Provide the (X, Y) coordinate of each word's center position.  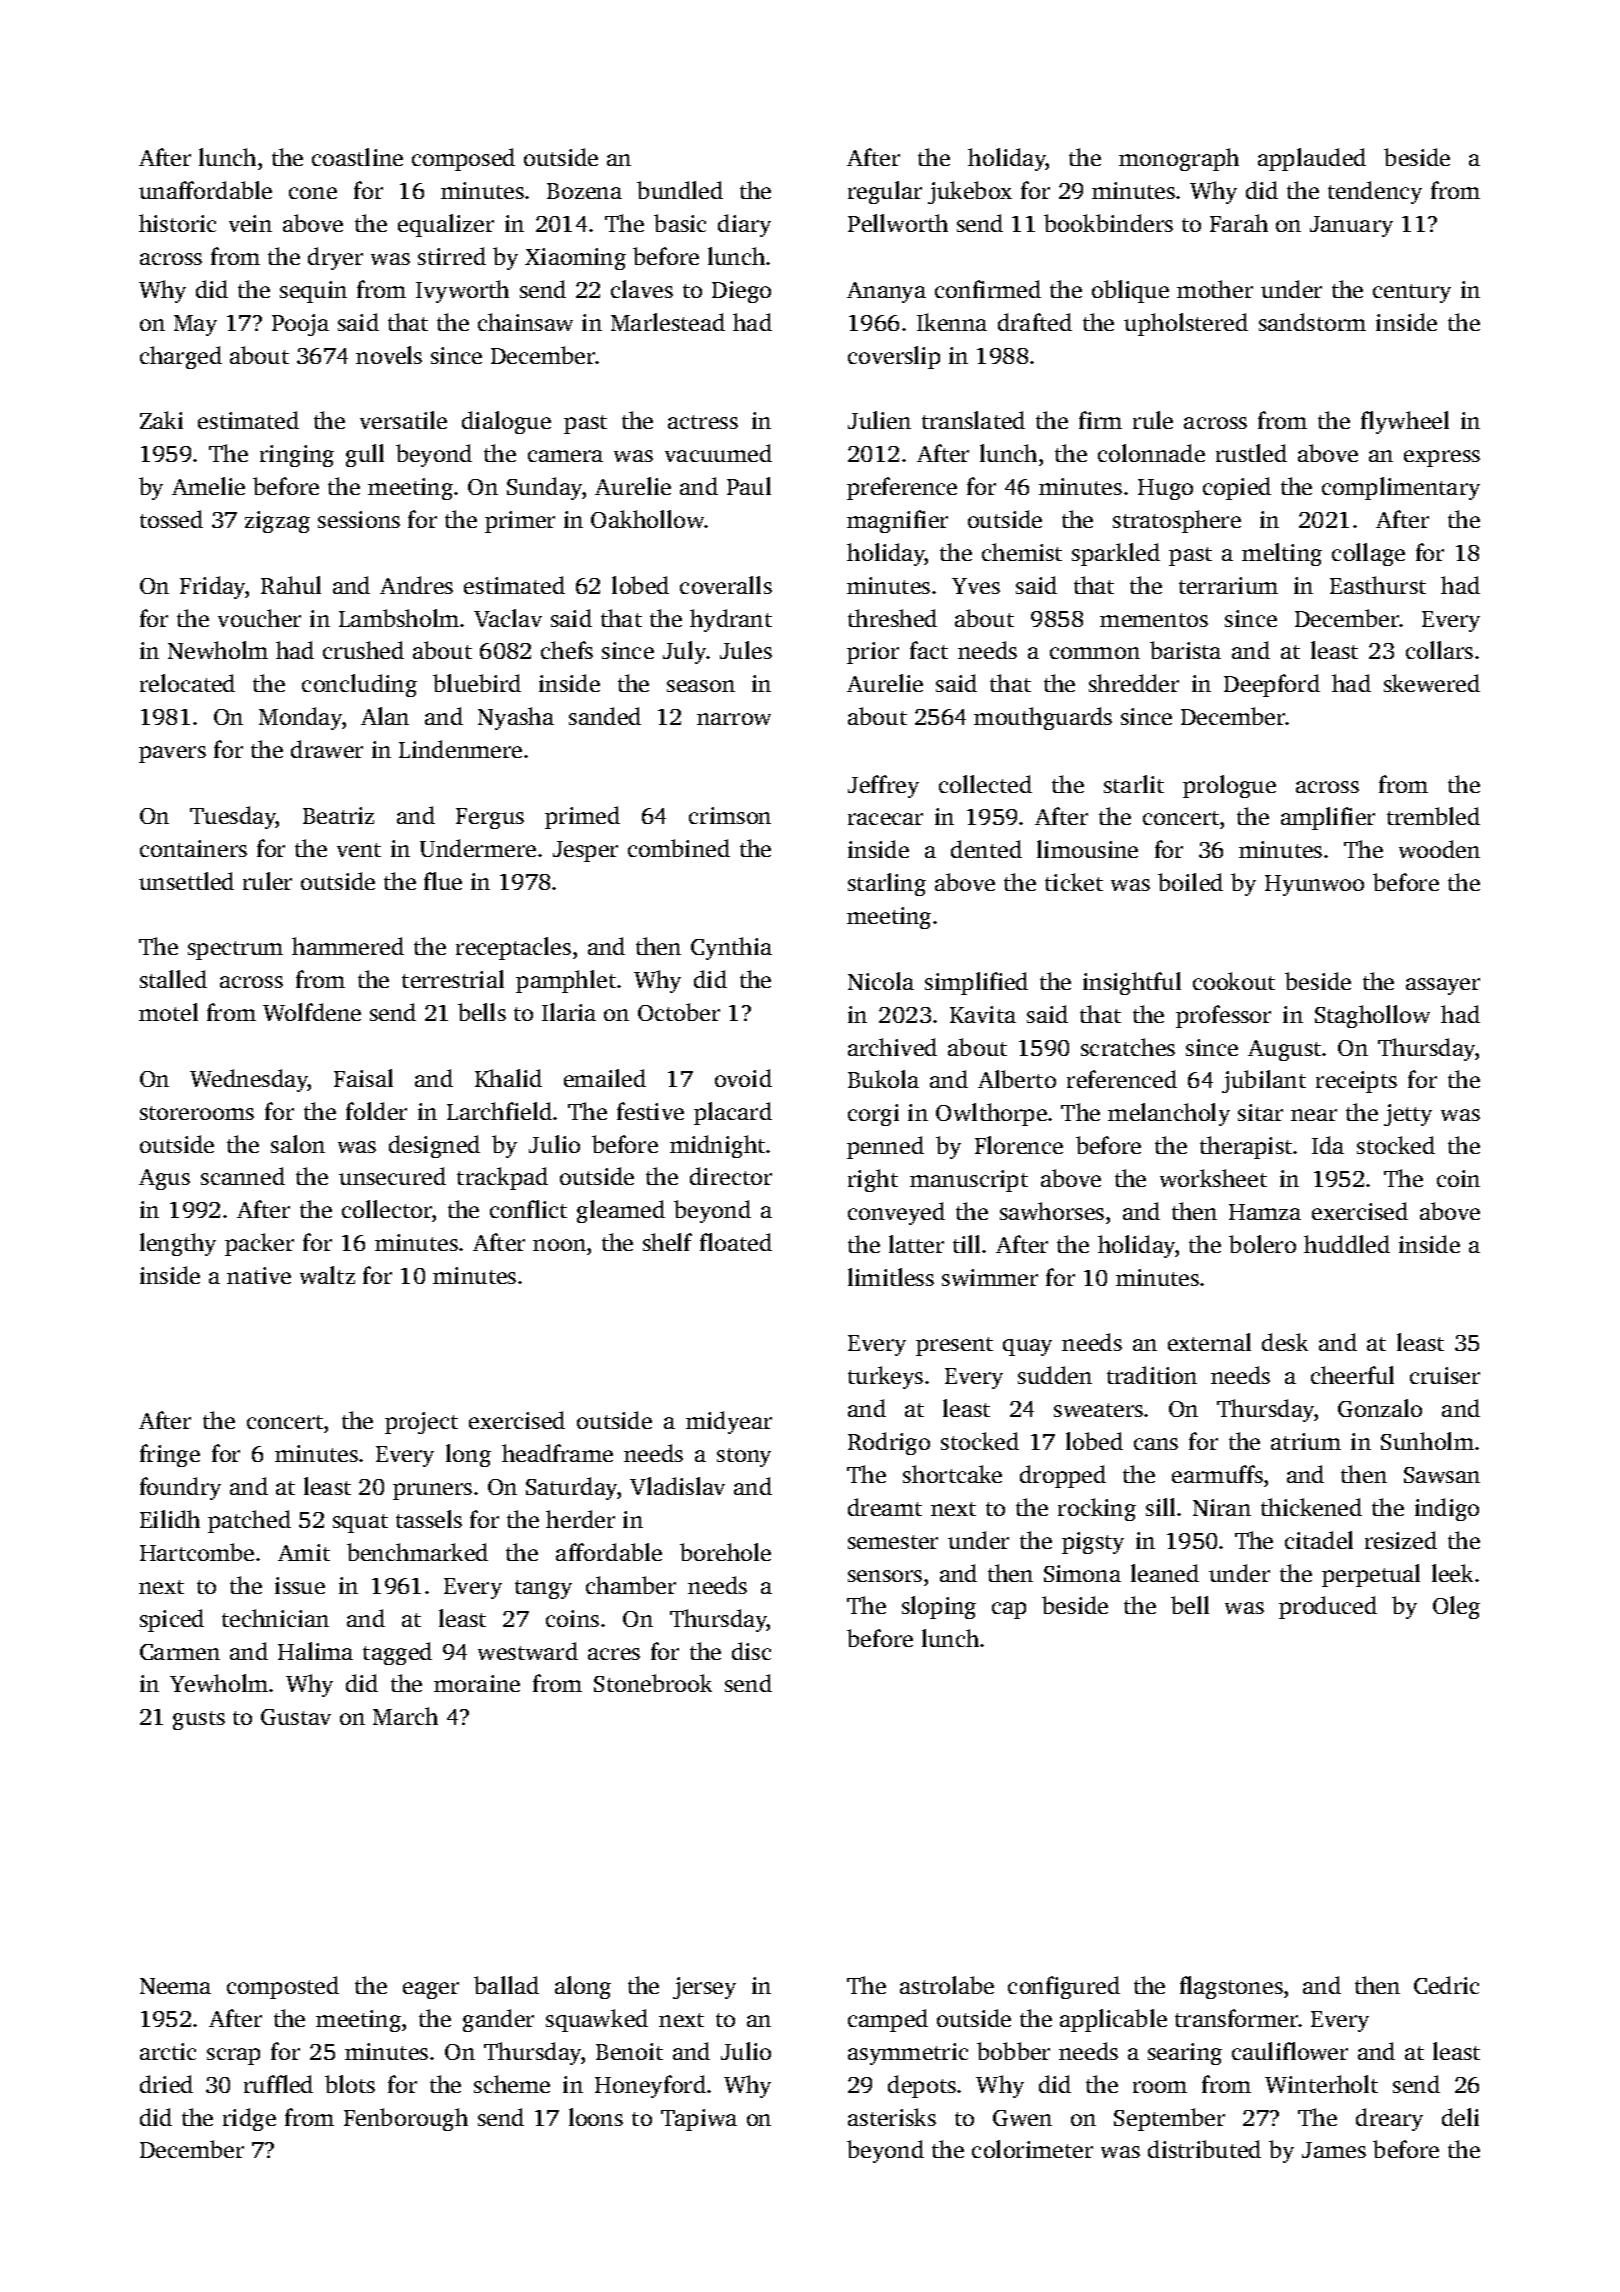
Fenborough (406, 2119)
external (1209, 1342)
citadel (1319, 1540)
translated (973, 420)
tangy (543, 1589)
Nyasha (516, 718)
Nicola (881, 981)
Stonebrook (653, 1683)
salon (298, 1144)
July (685, 652)
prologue (1229, 786)
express (1442, 458)
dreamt (885, 1507)
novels (389, 355)
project (421, 1423)
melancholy (1169, 1114)
